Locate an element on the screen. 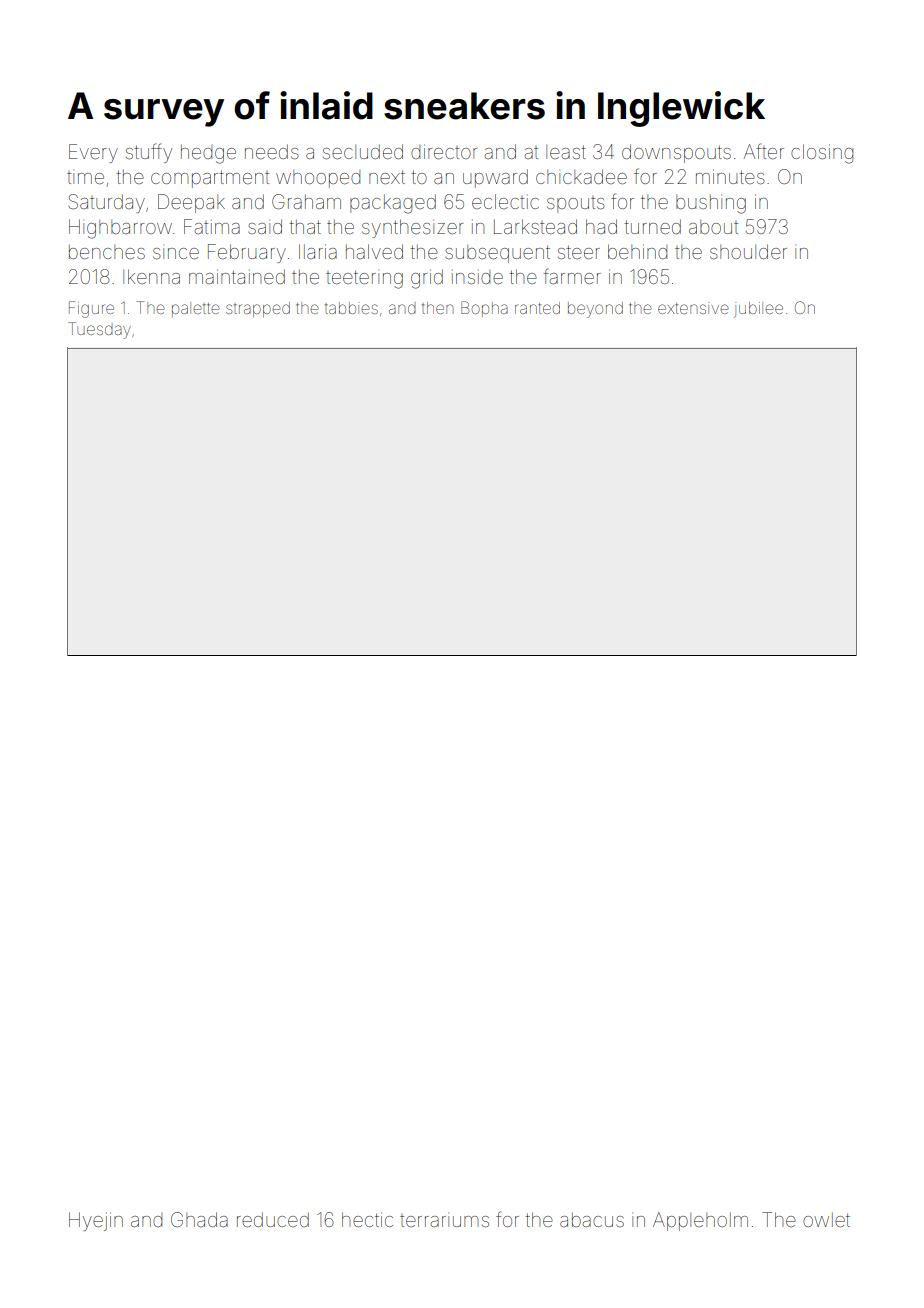 Image resolution: width=924 pixels, height=1308 pixels. palette is located at coordinates (196, 309).
